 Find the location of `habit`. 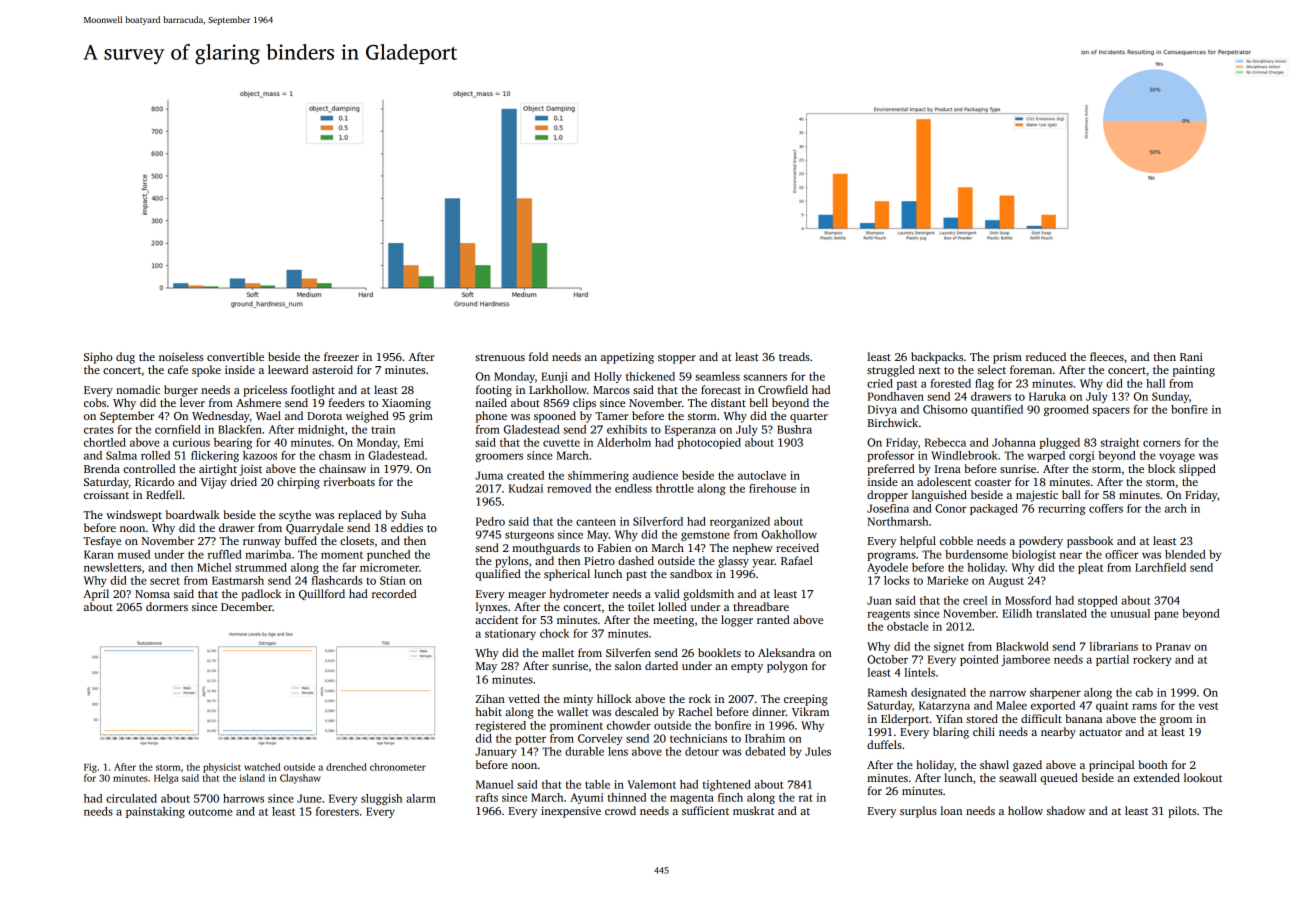

habit is located at coordinates (489, 711).
